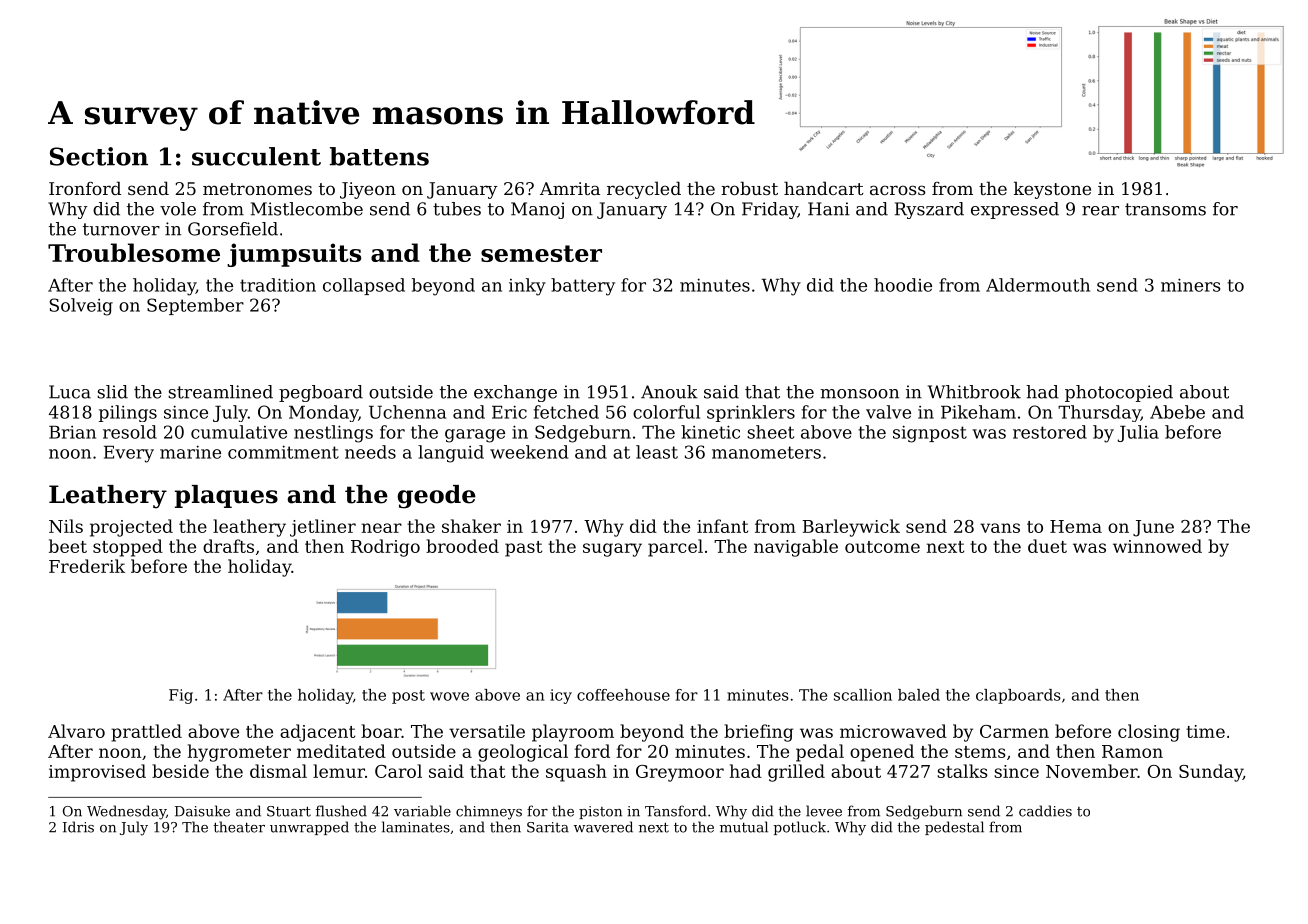  What do you see at coordinates (78, 827) in the page?
I see `Idris` at bounding box center [78, 827].
